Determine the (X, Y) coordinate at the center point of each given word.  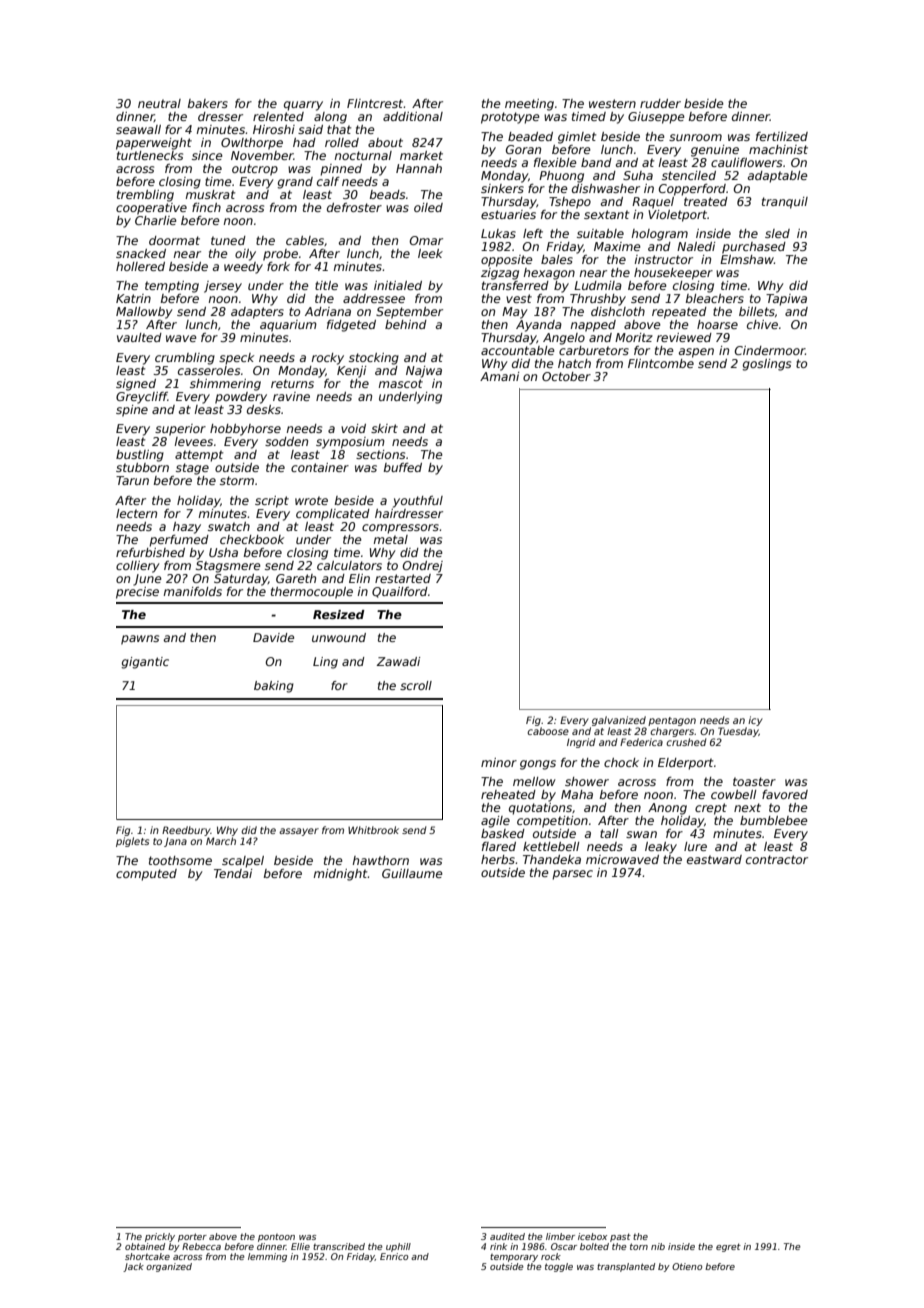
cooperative (151, 209)
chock (621, 762)
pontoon (276, 1238)
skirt (384, 428)
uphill (398, 1247)
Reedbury (186, 831)
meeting (529, 105)
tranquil (785, 203)
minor (499, 762)
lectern (136, 513)
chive (762, 324)
